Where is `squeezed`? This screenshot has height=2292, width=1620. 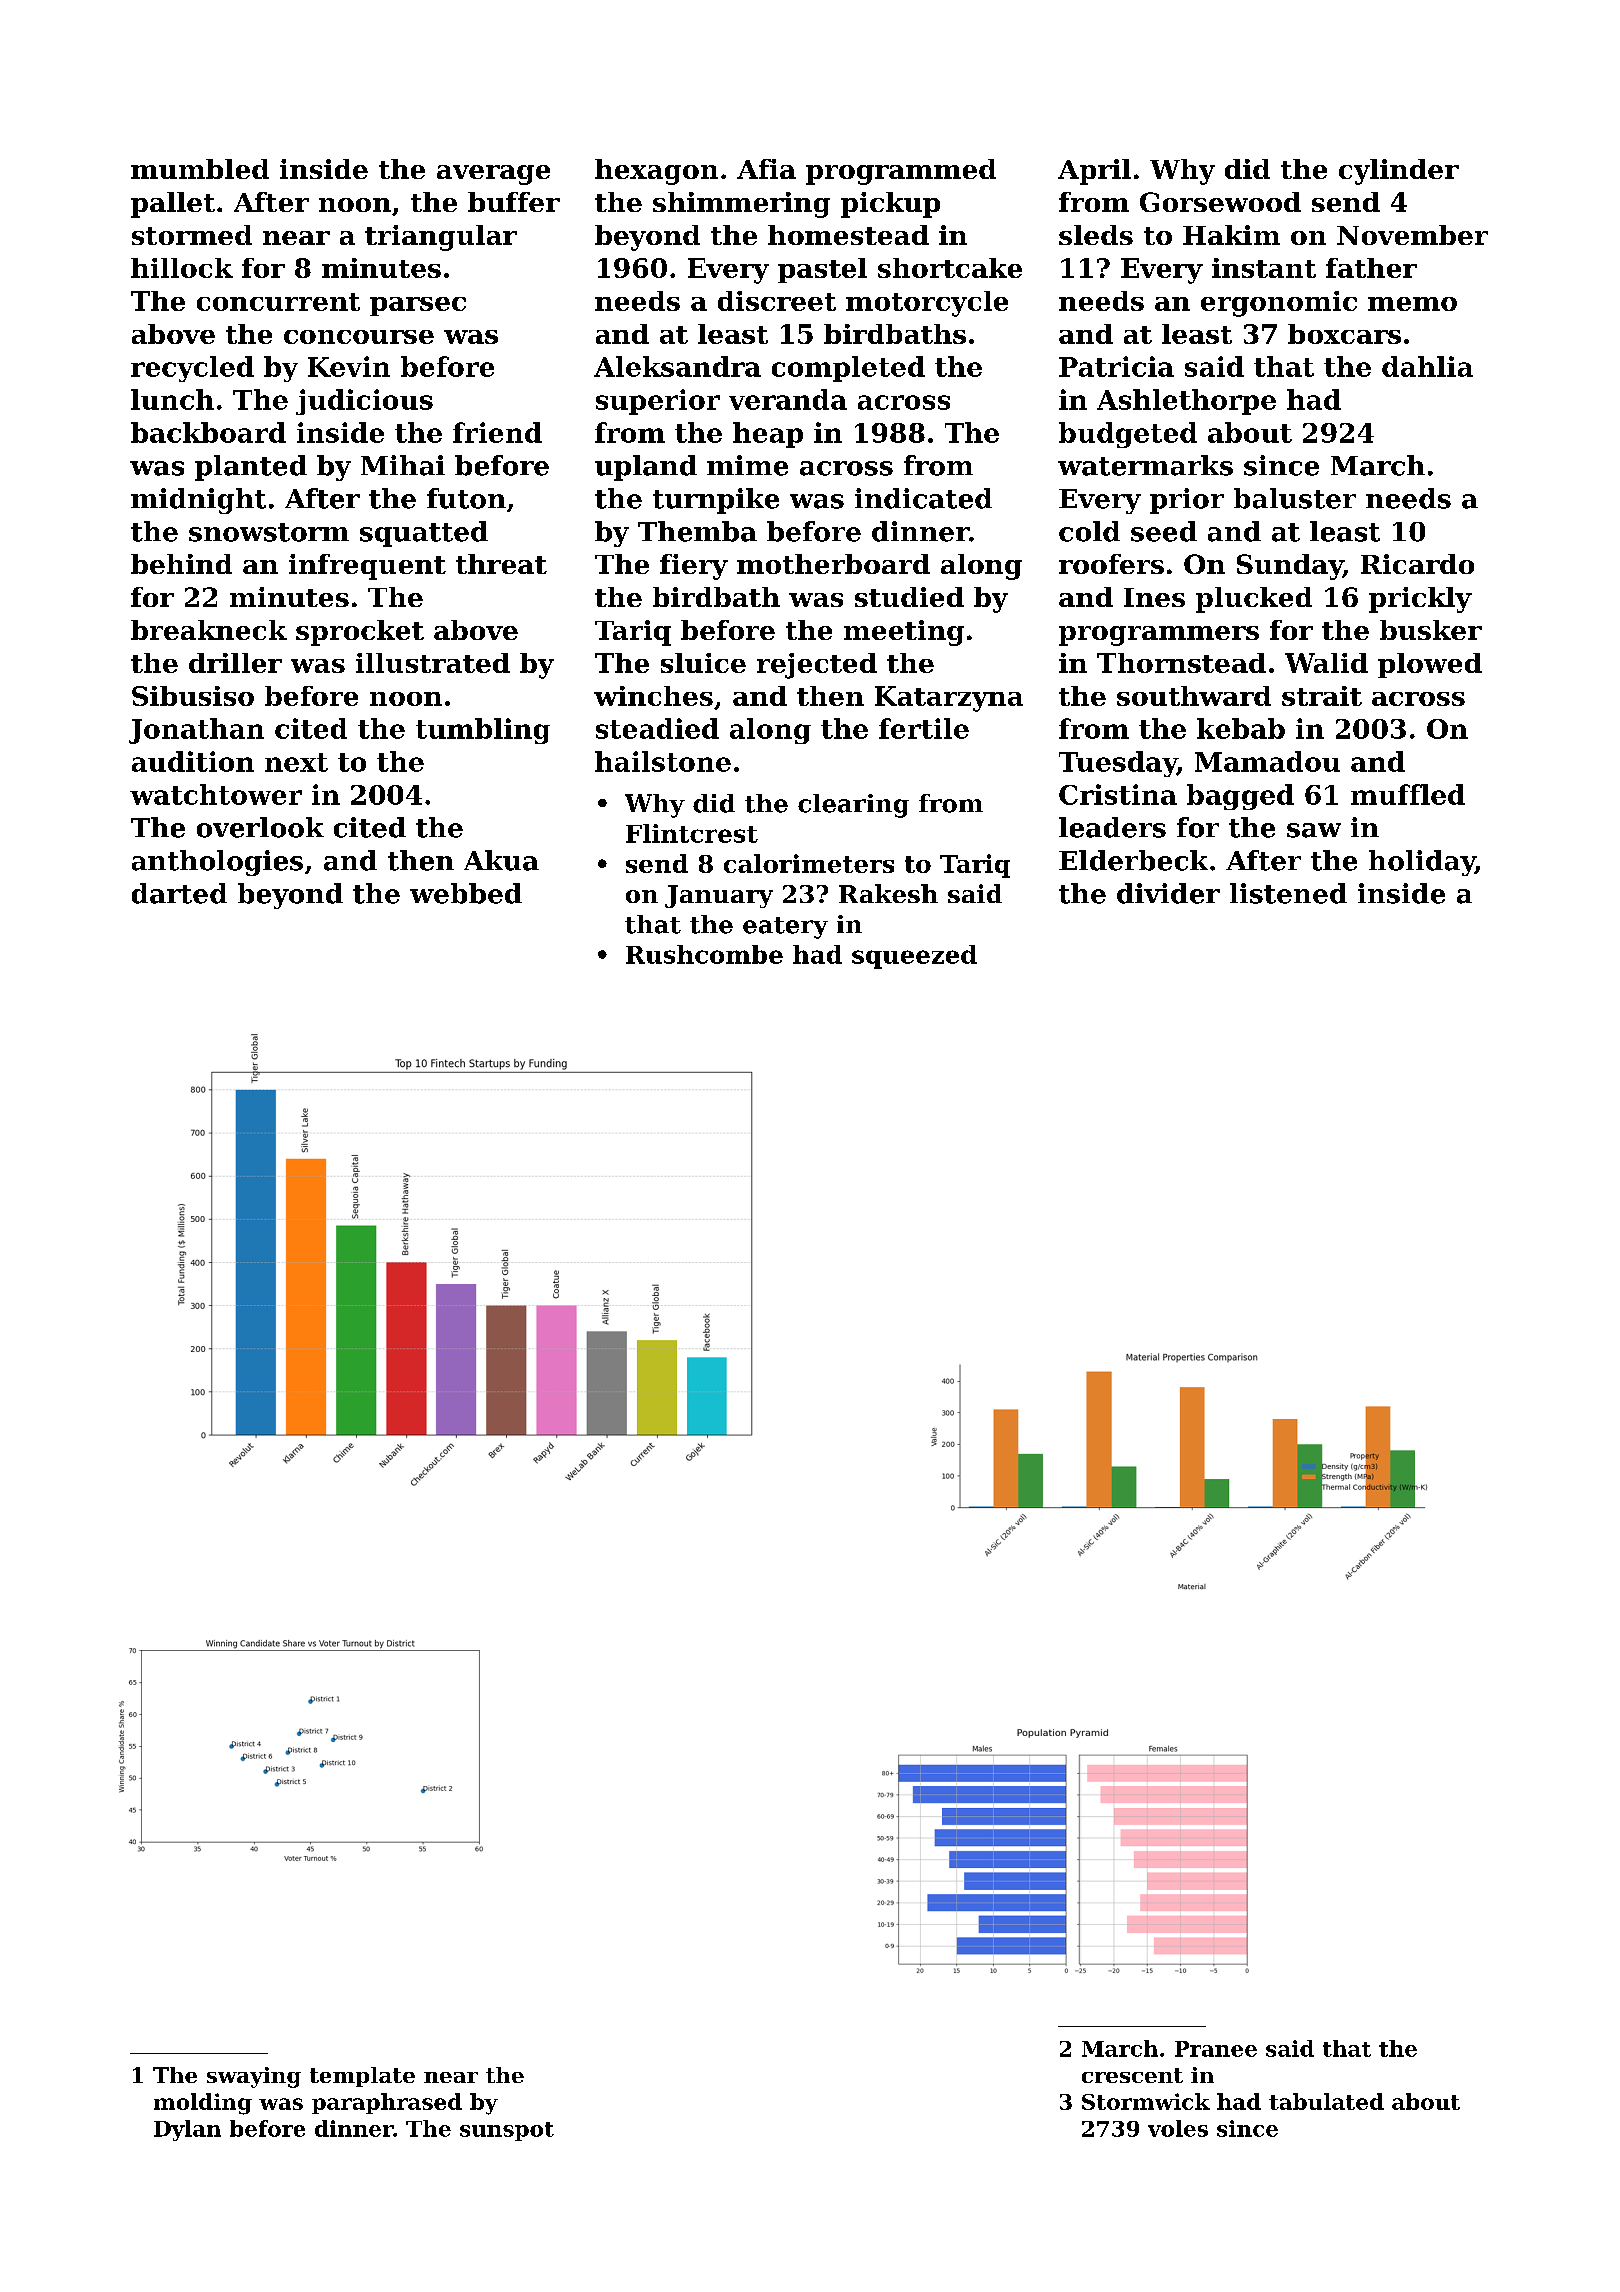 squeezed is located at coordinates (914, 957).
